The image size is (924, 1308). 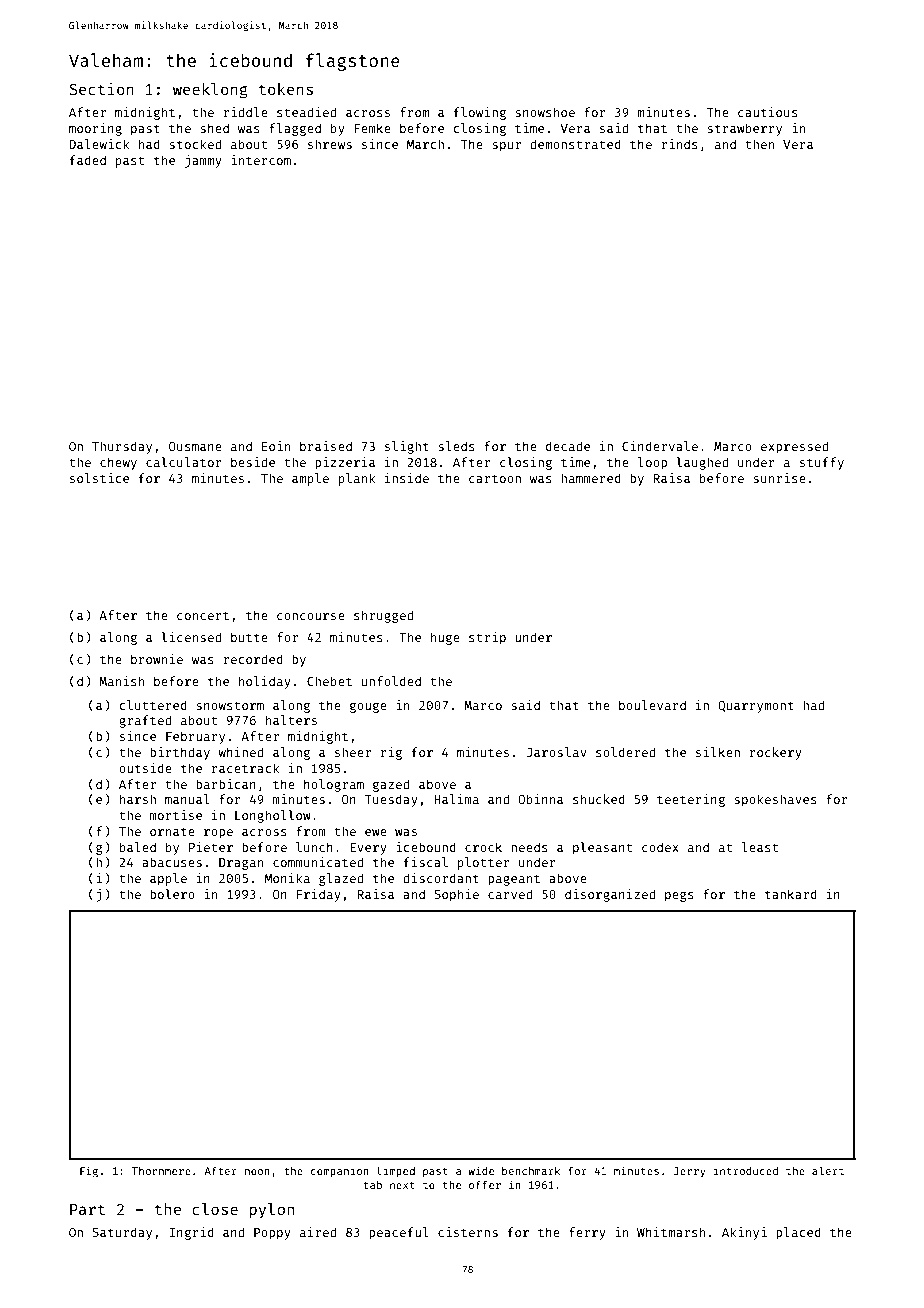 What do you see at coordinates (122, 1233) in the screenshot?
I see `Saturday` at bounding box center [122, 1233].
